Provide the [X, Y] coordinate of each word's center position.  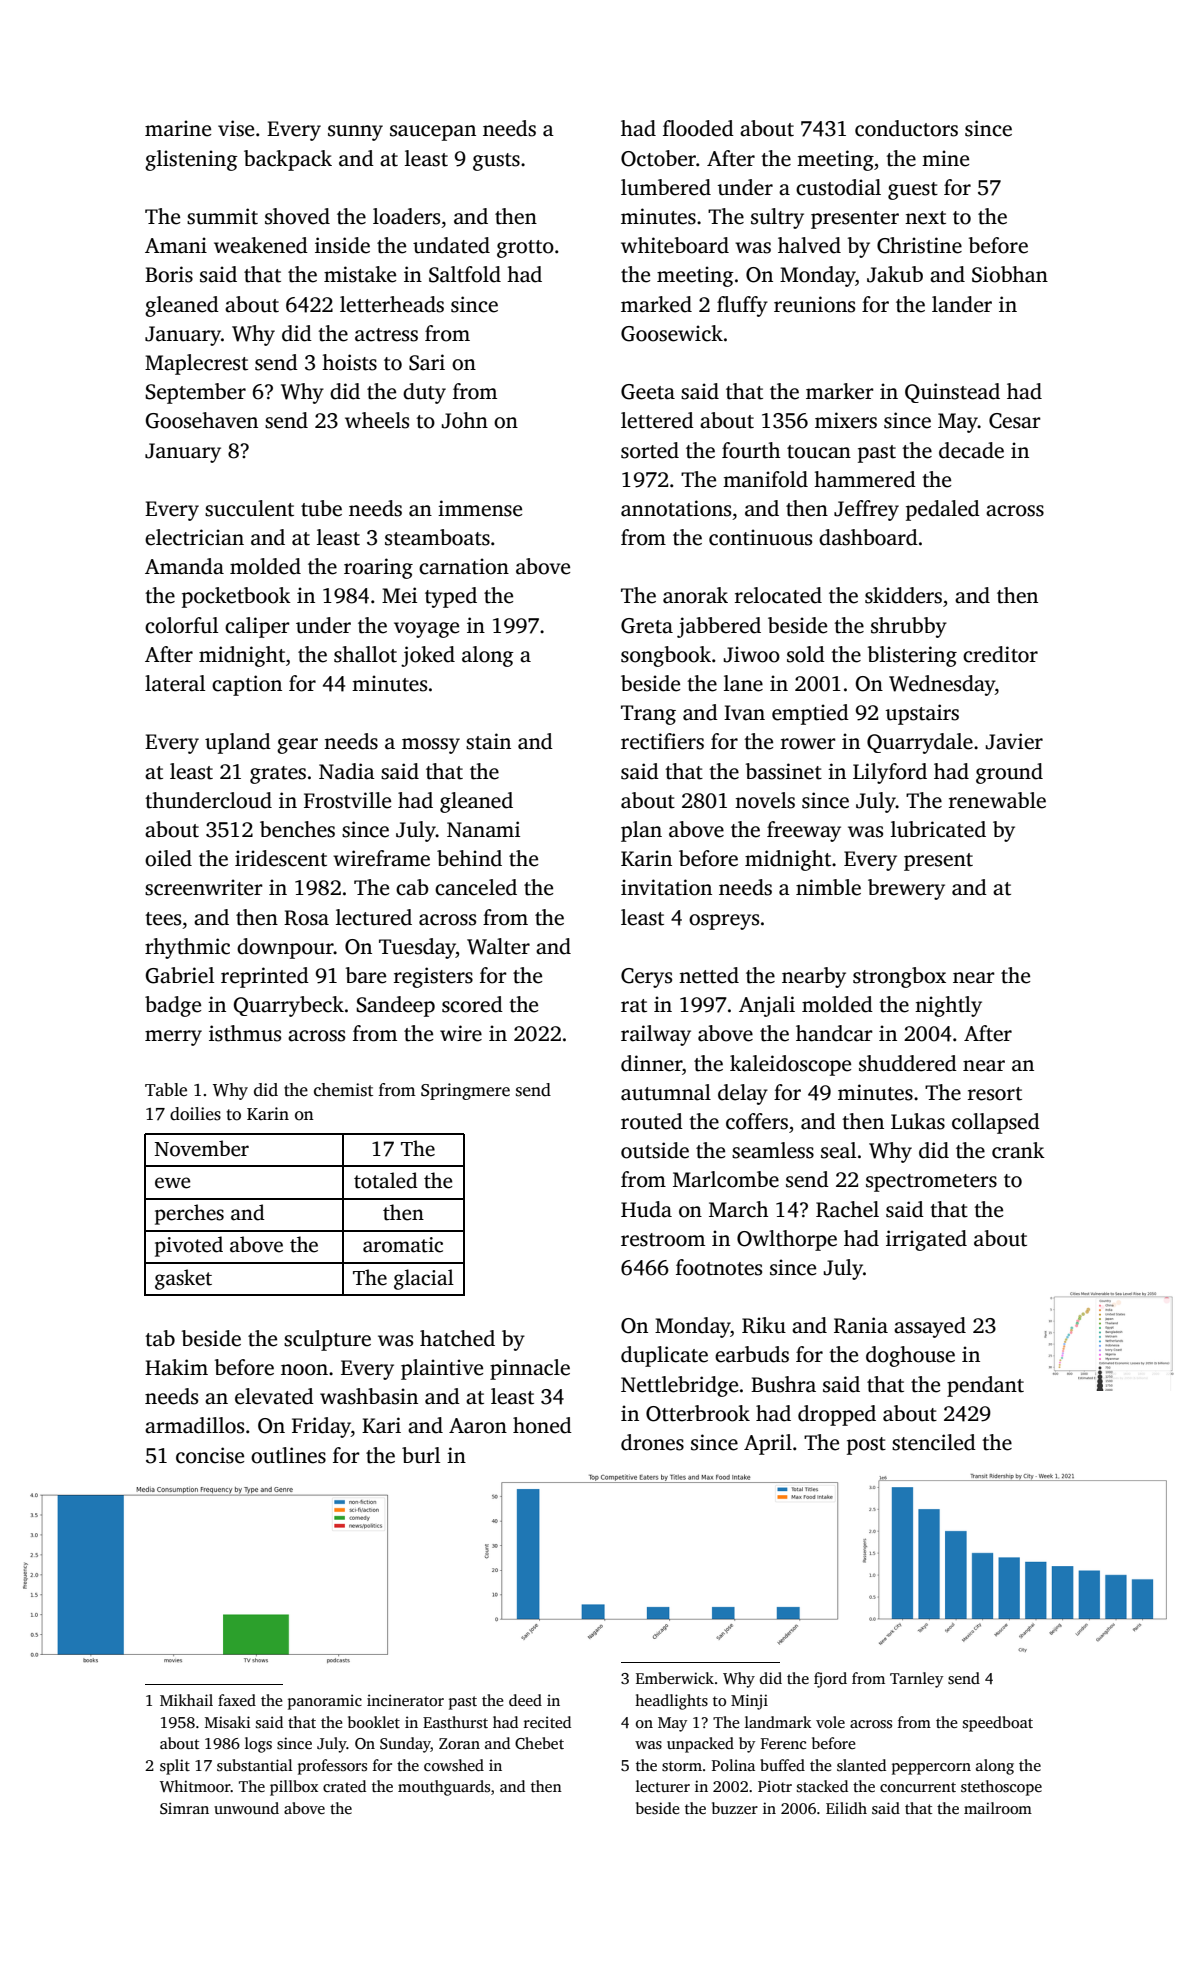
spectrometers [931, 1183]
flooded [698, 128]
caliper [257, 627]
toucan [819, 452]
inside [342, 245]
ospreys [724, 922]
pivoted [189, 1246]
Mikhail [186, 1700]
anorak [695, 595]
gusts [496, 162]
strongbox [899, 977]
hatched [457, 1338]
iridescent [281, 858]
